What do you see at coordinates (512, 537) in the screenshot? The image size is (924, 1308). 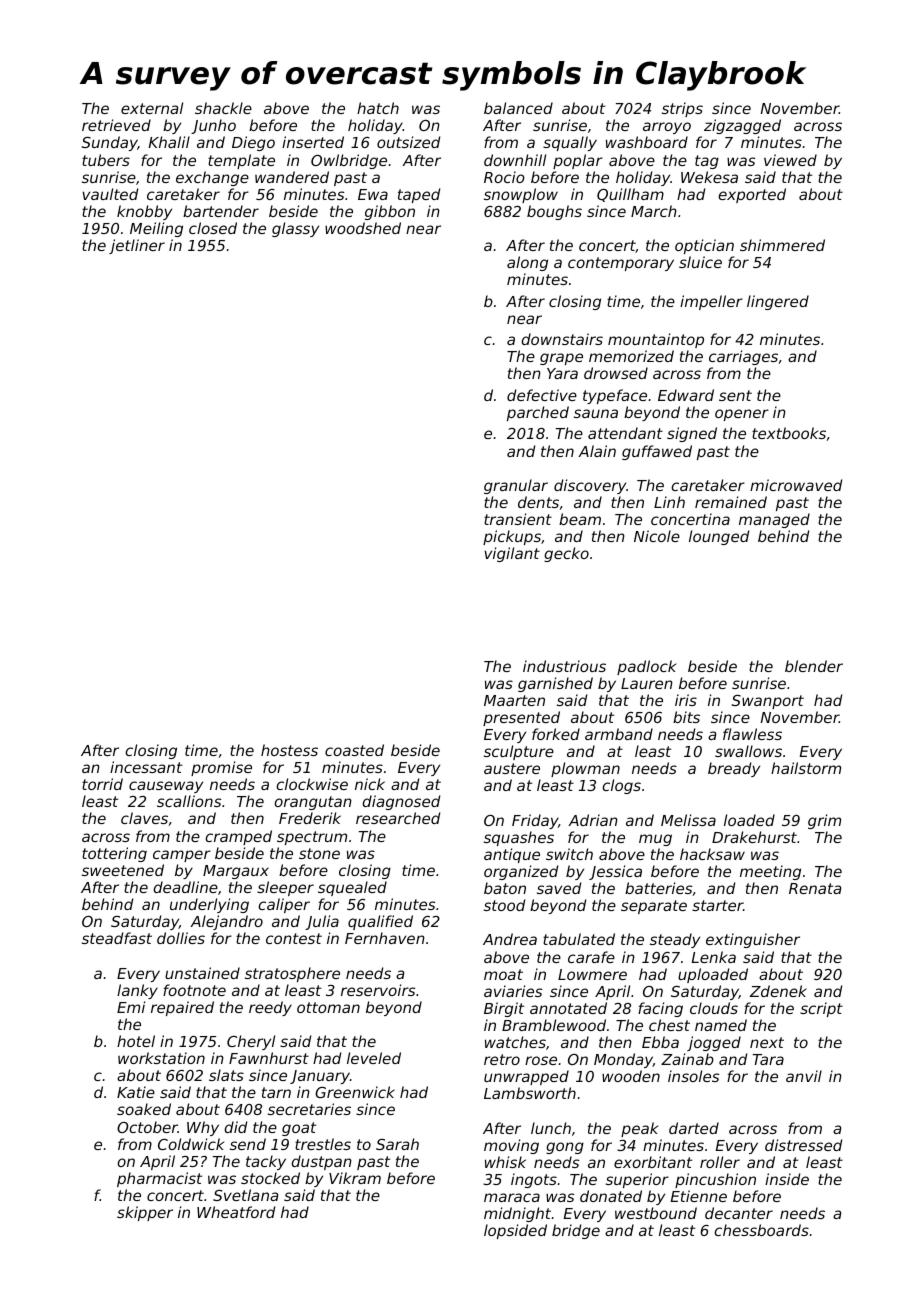 I see `pickups` at bounding box center [512, 537].
